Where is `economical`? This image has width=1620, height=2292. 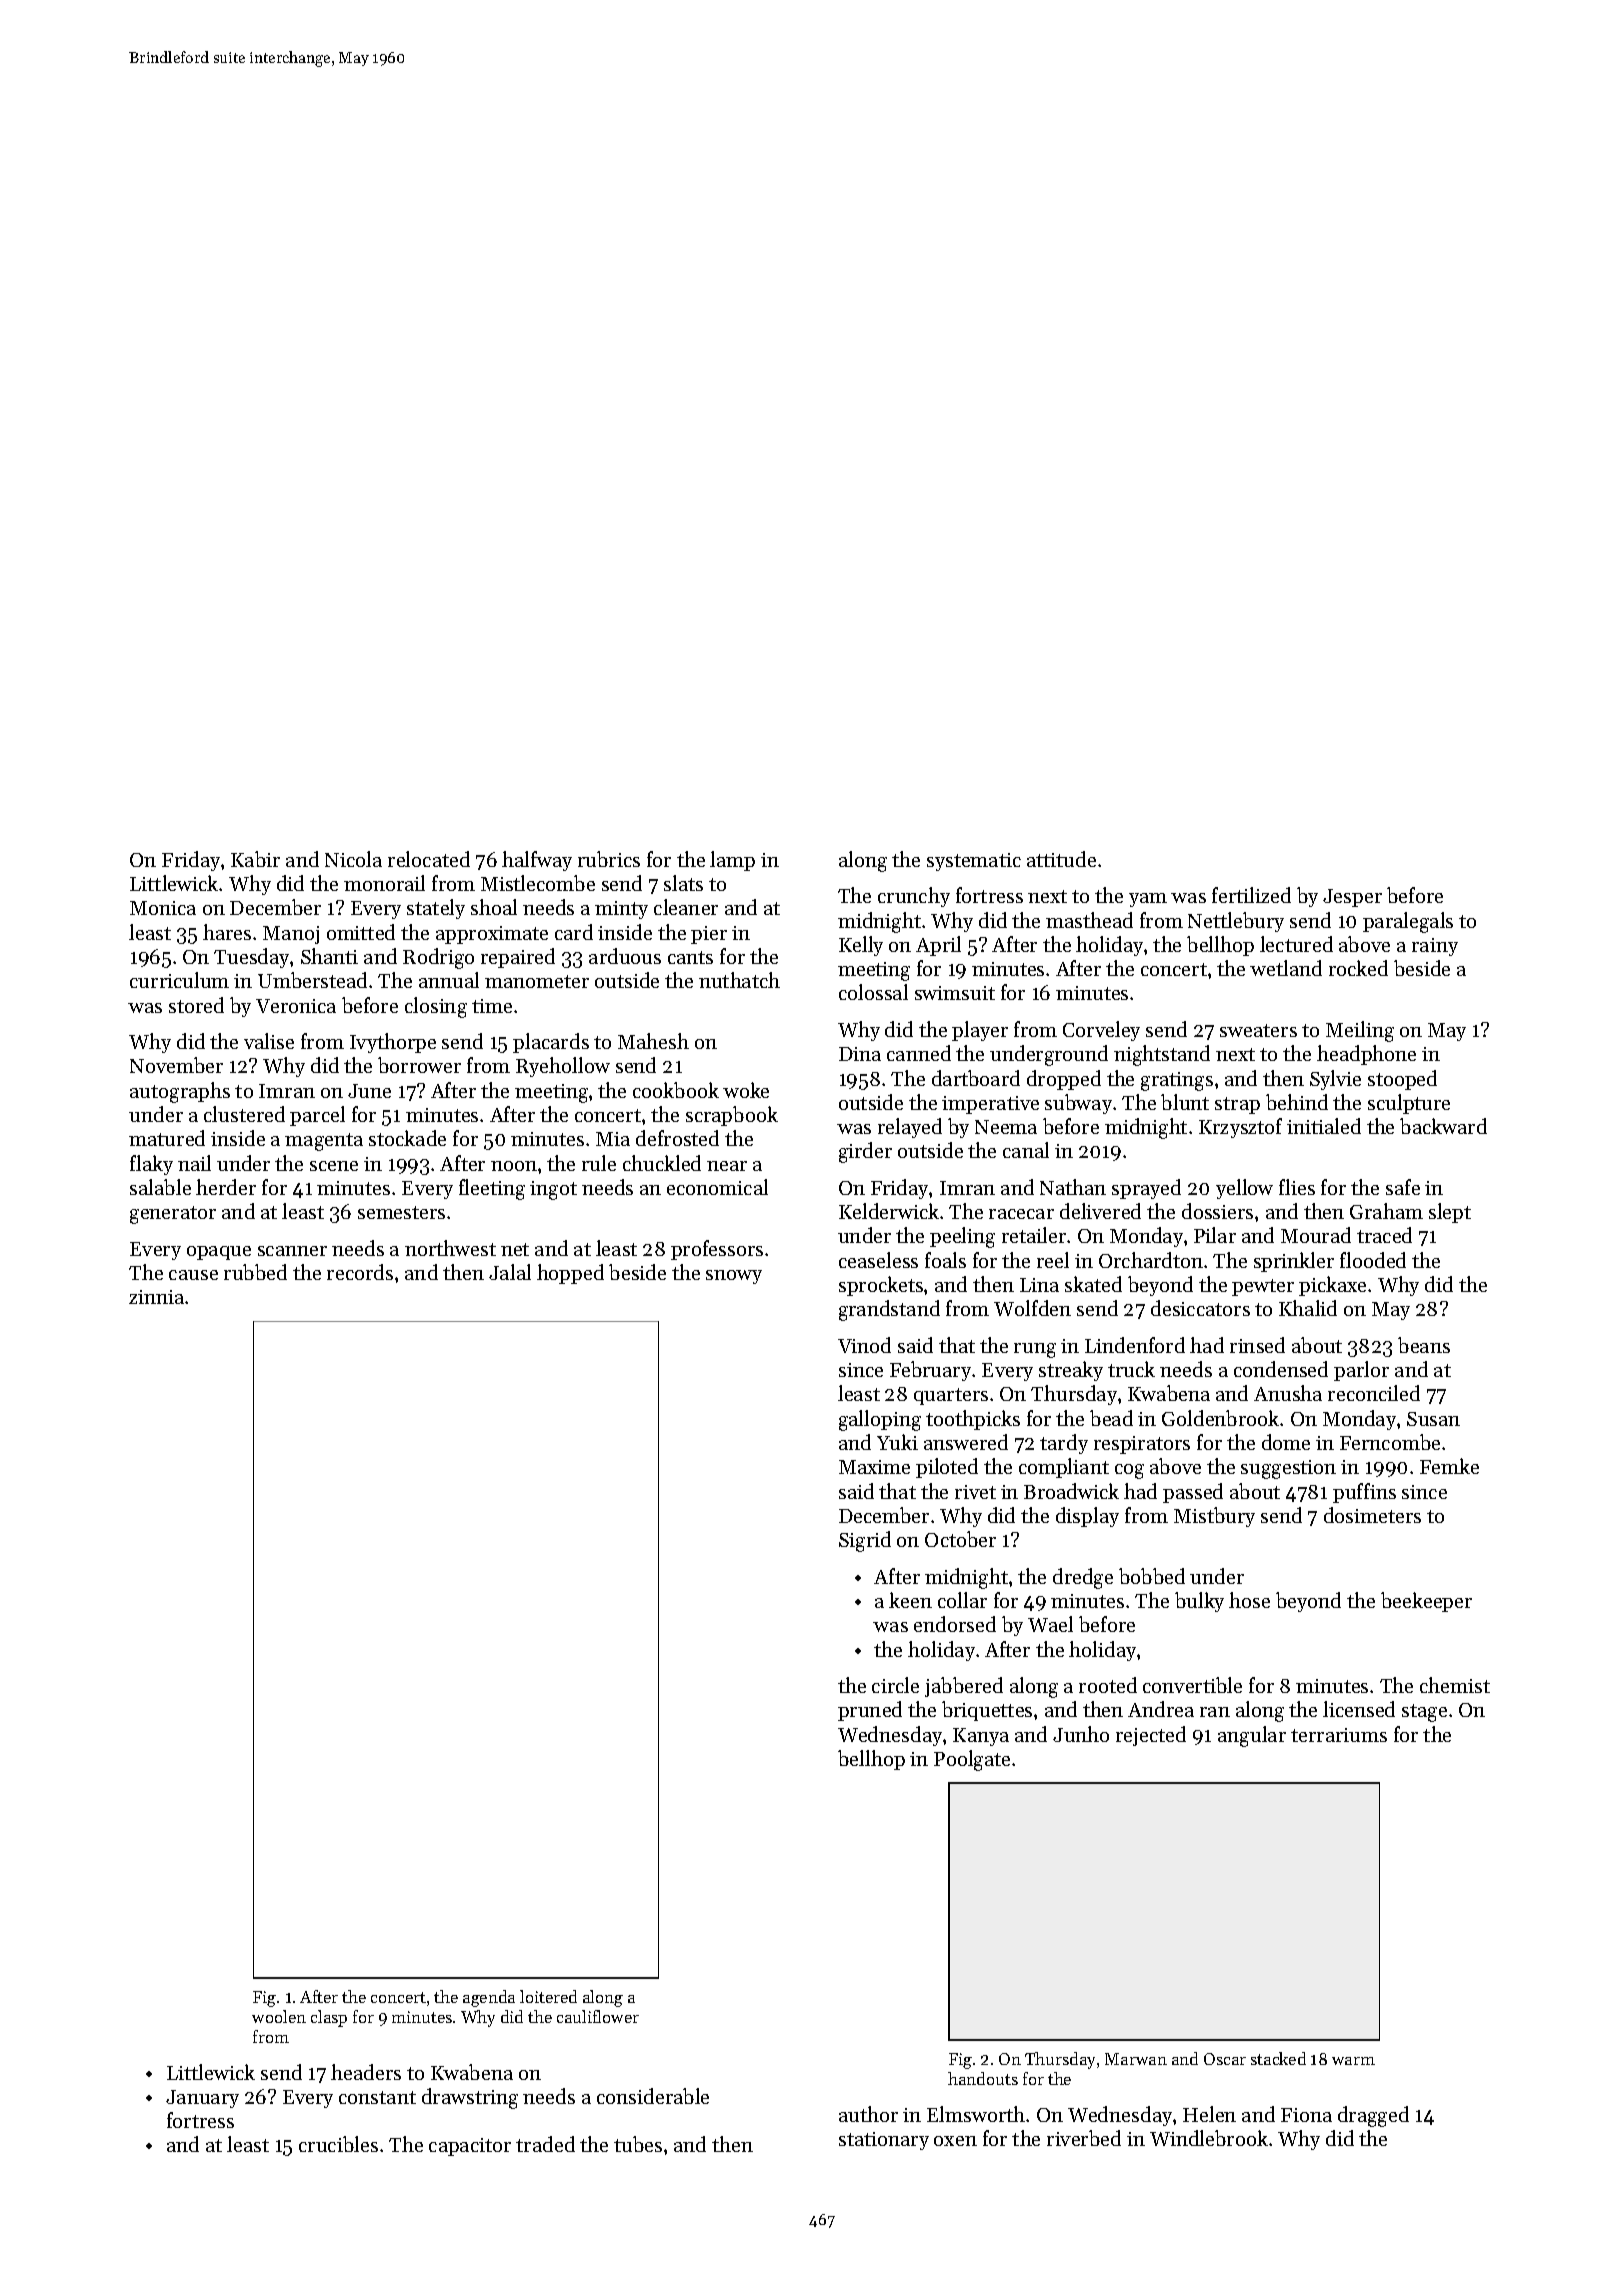
economical is located at coordinates (717, 1187).
